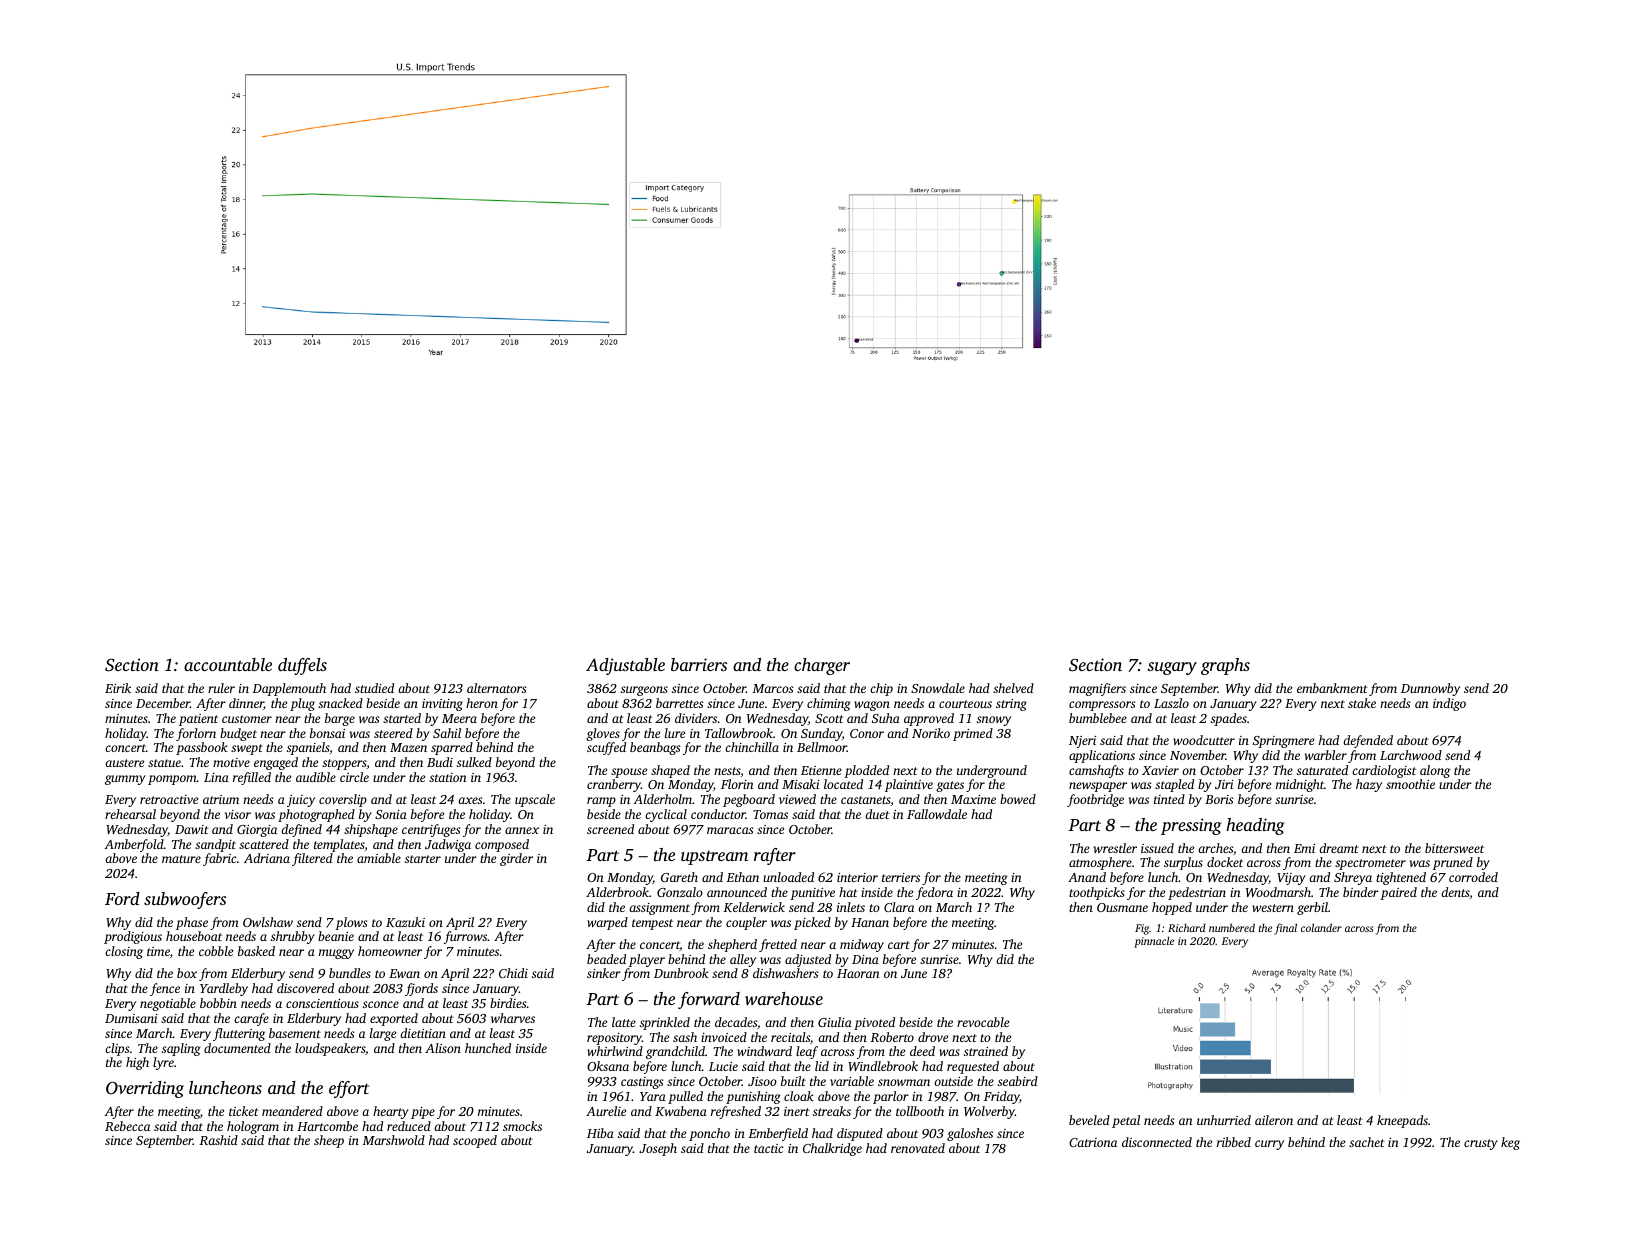  I want to click on alternators, so click(497, 688).
